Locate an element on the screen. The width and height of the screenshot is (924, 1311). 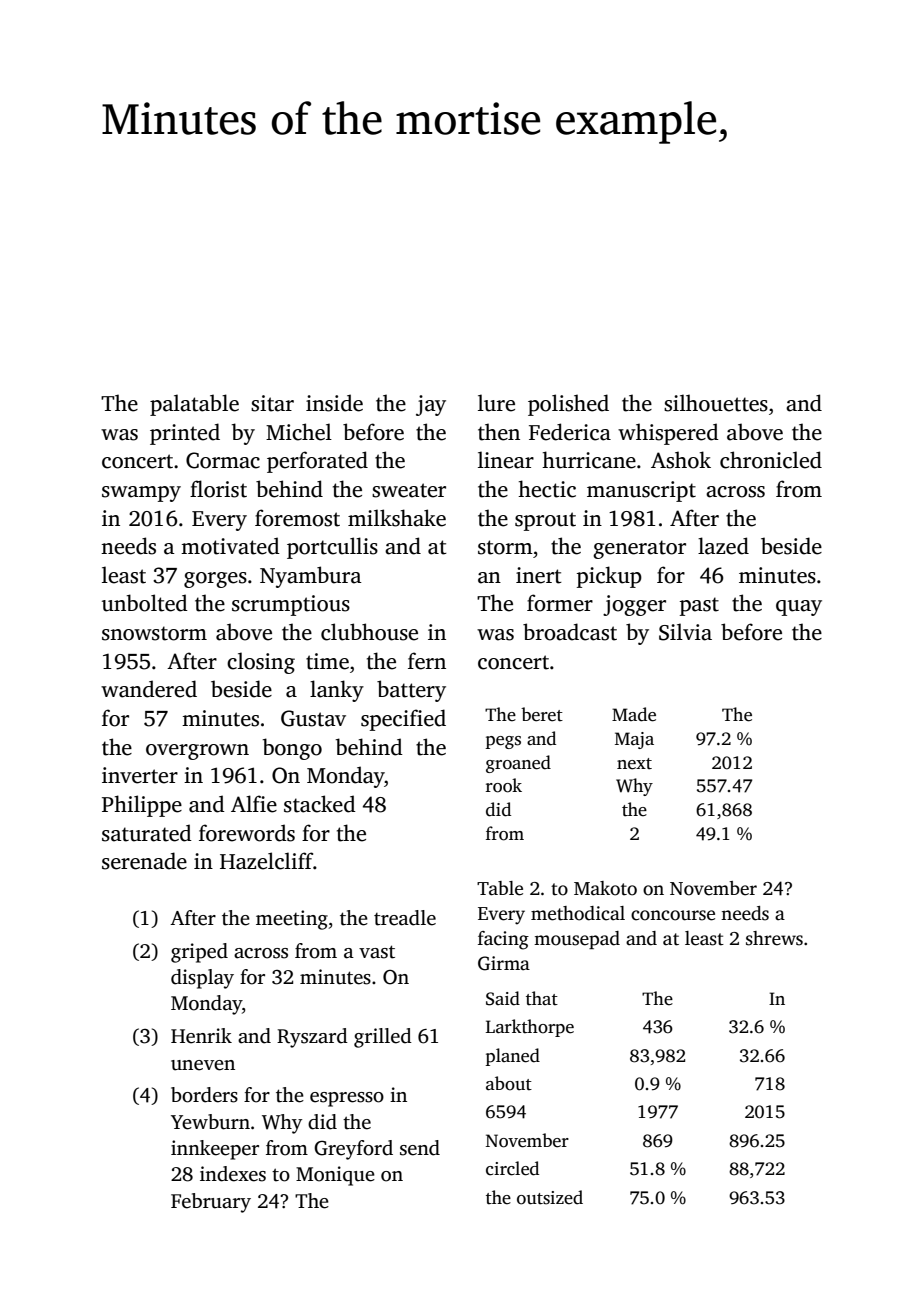
vast is located at coordinates (377, 952).
